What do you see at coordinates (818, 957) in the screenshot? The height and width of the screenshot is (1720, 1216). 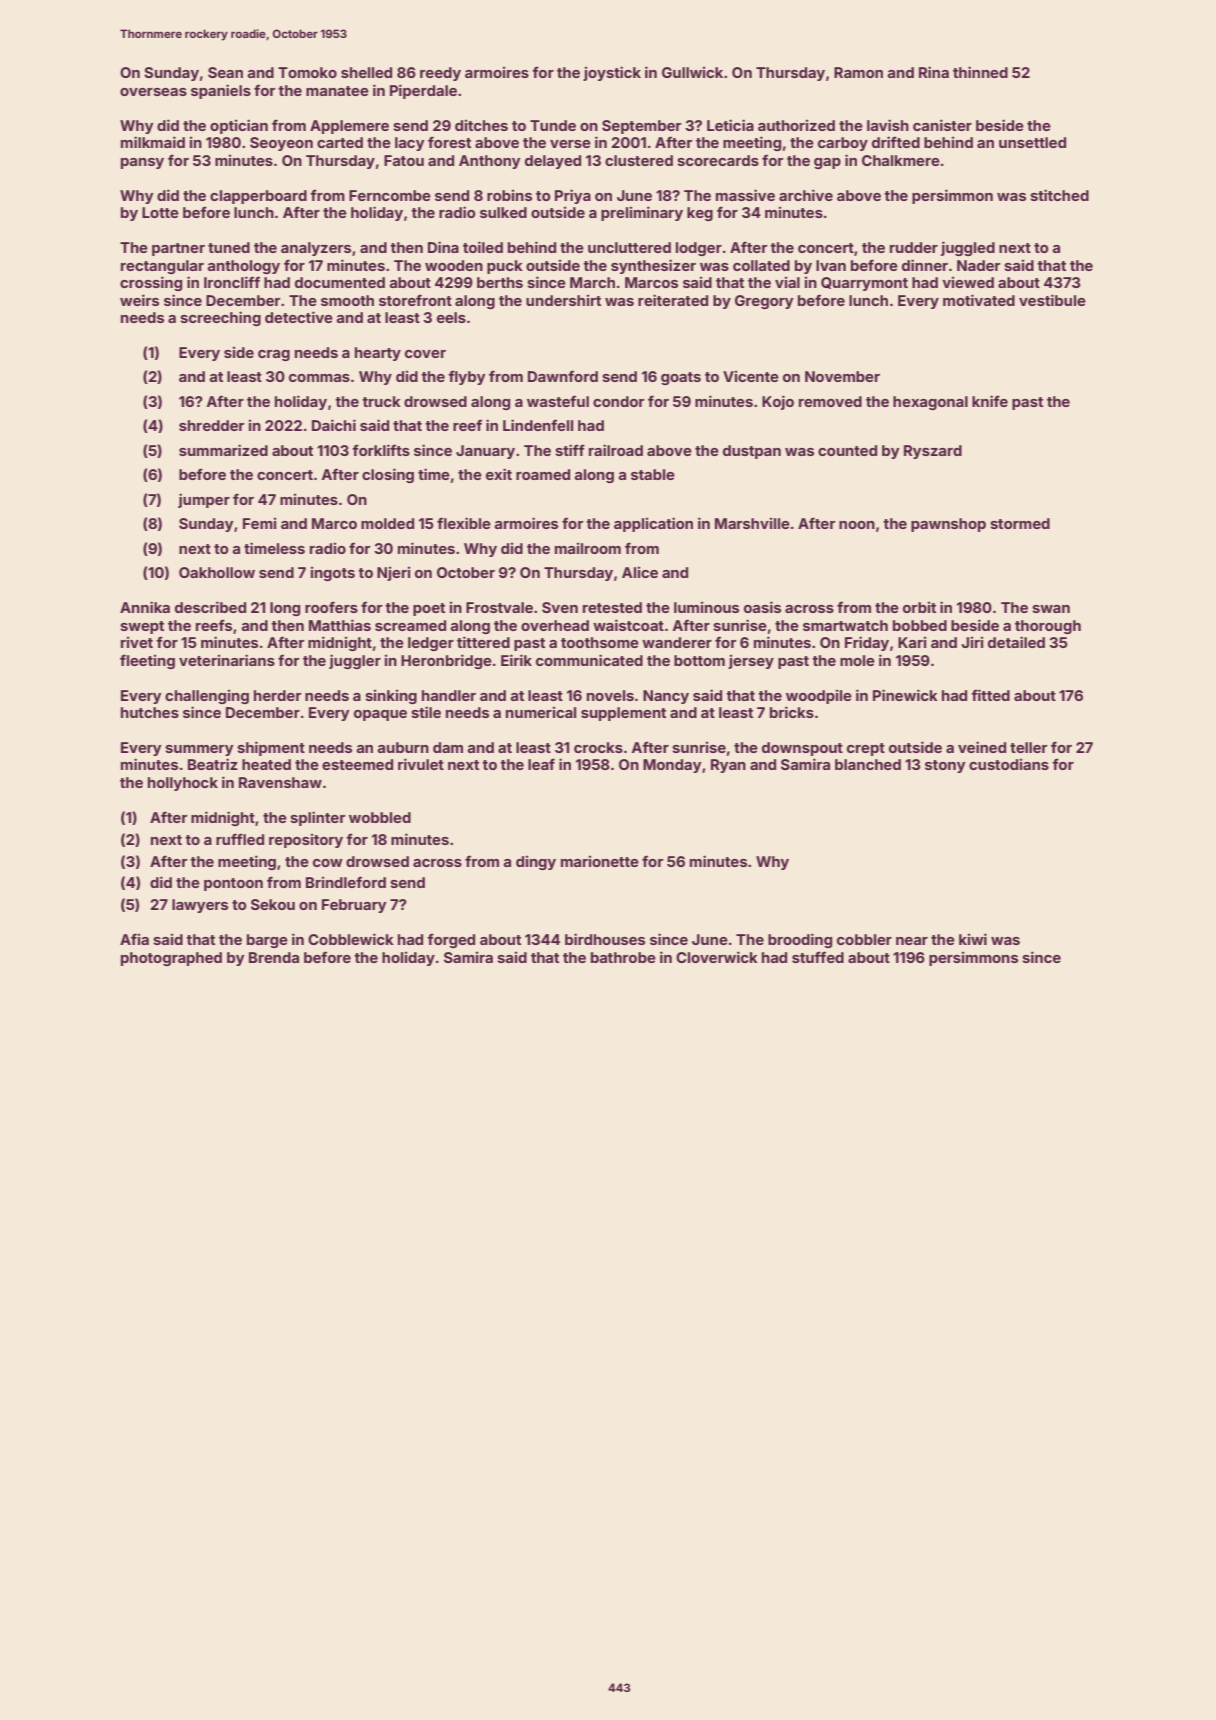 I see `stuffed` at bounding box center [818, 957].
